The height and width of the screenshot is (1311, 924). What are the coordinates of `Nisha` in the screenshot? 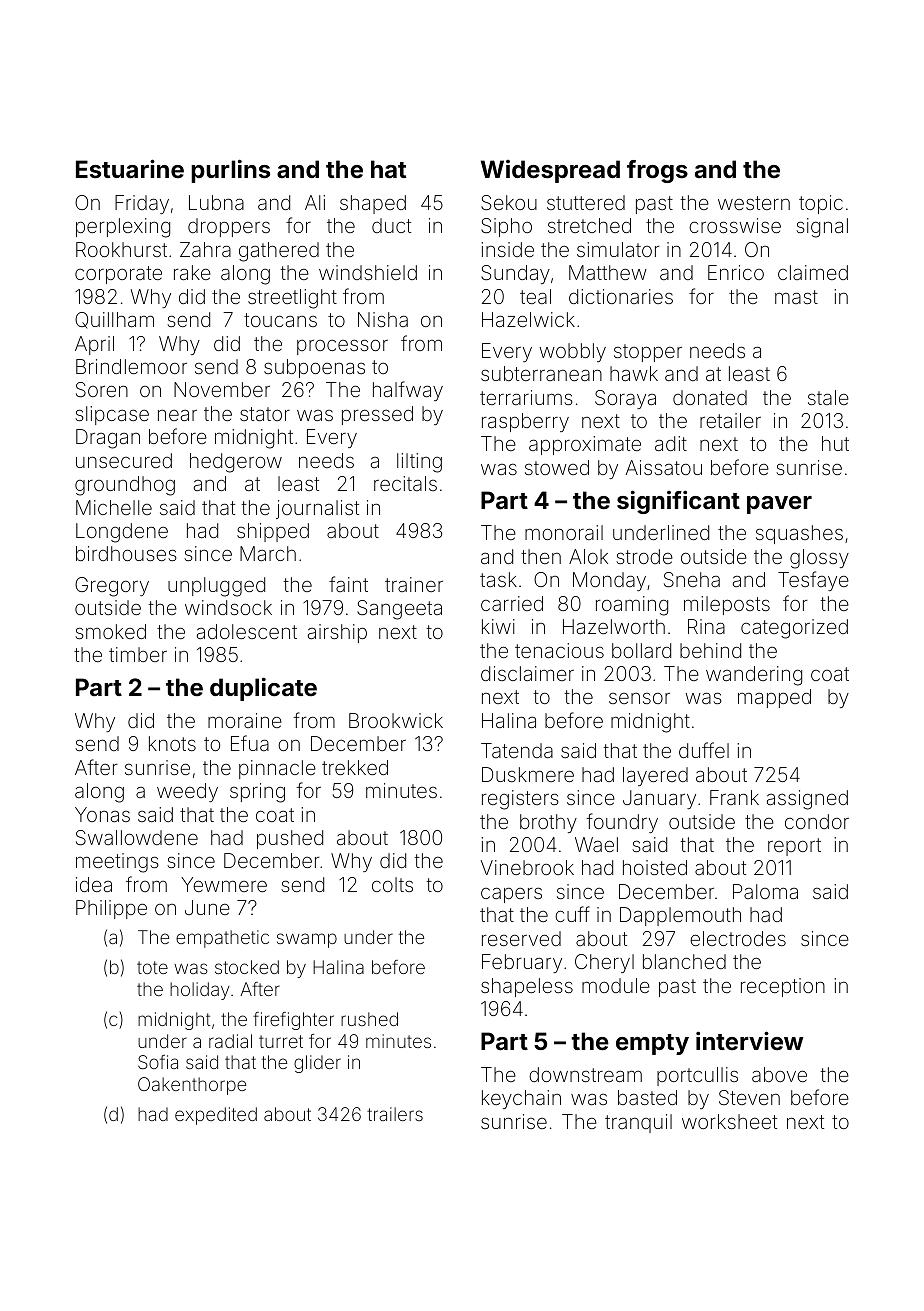 It's located at (383, 319).
